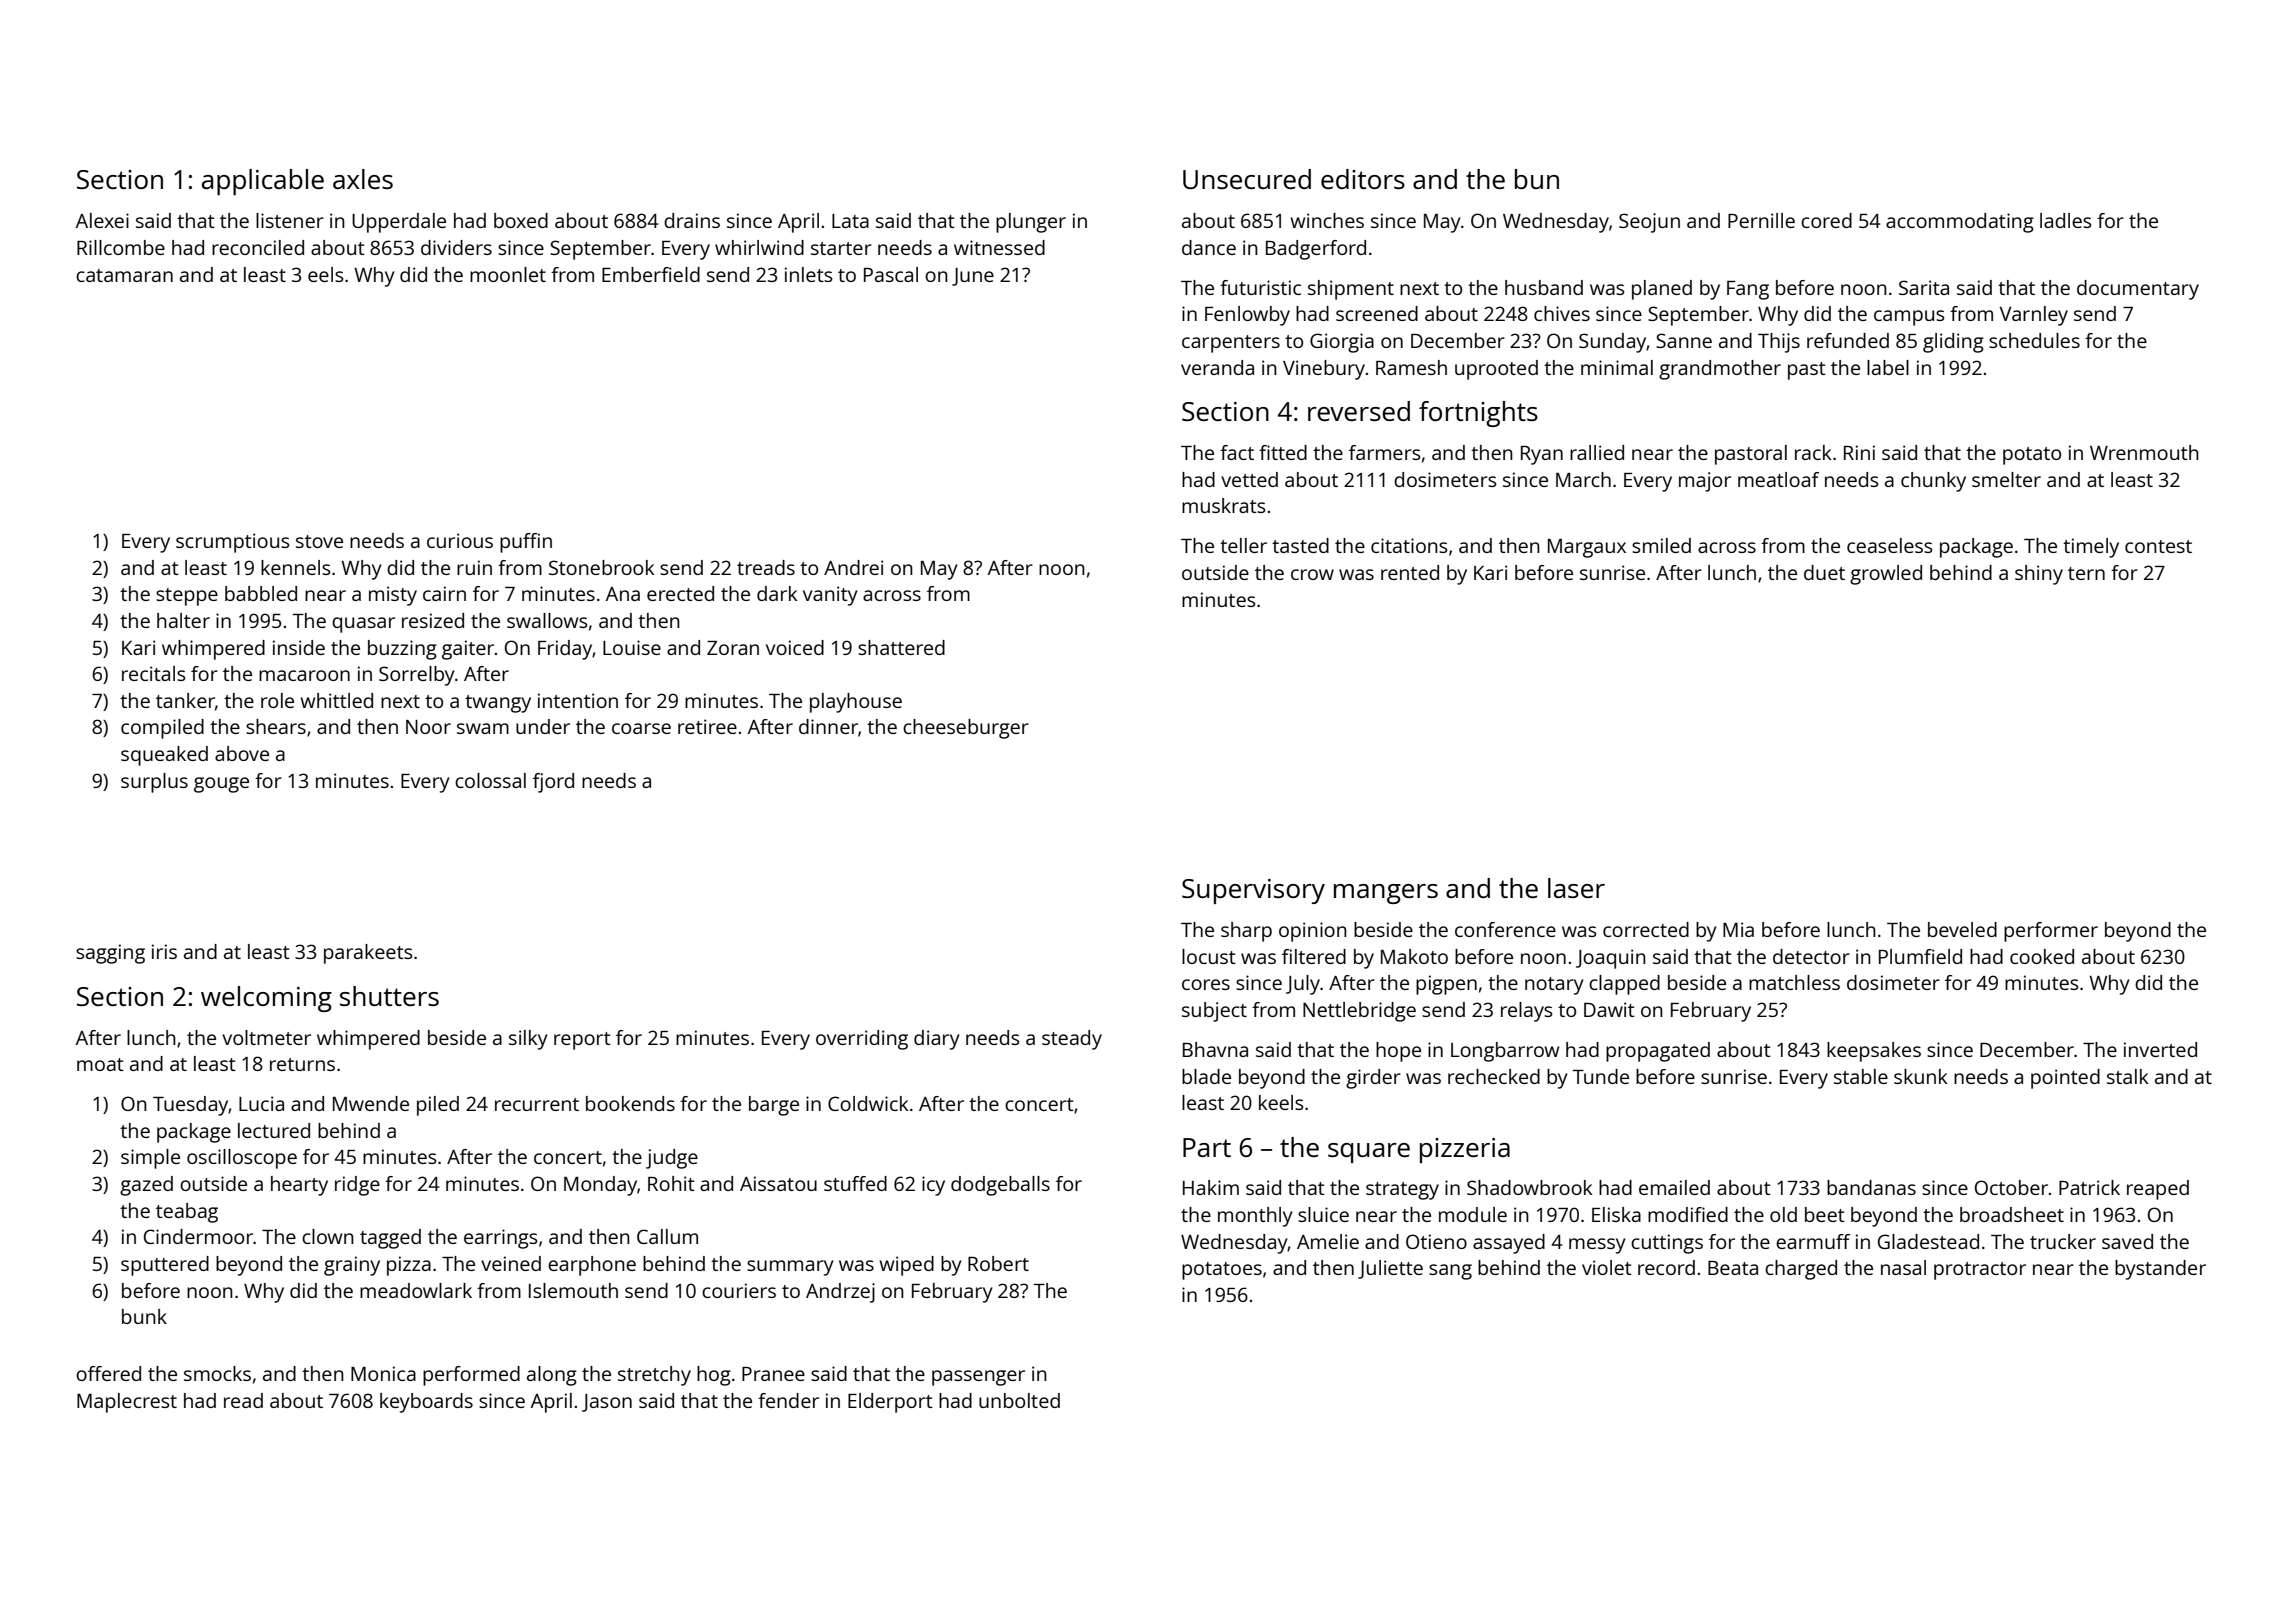 The height and width of the screenshot is (1620, 2292). Describe the element at coordinates (2138, 290) in the screenshot. I see `documentary` at that location.
